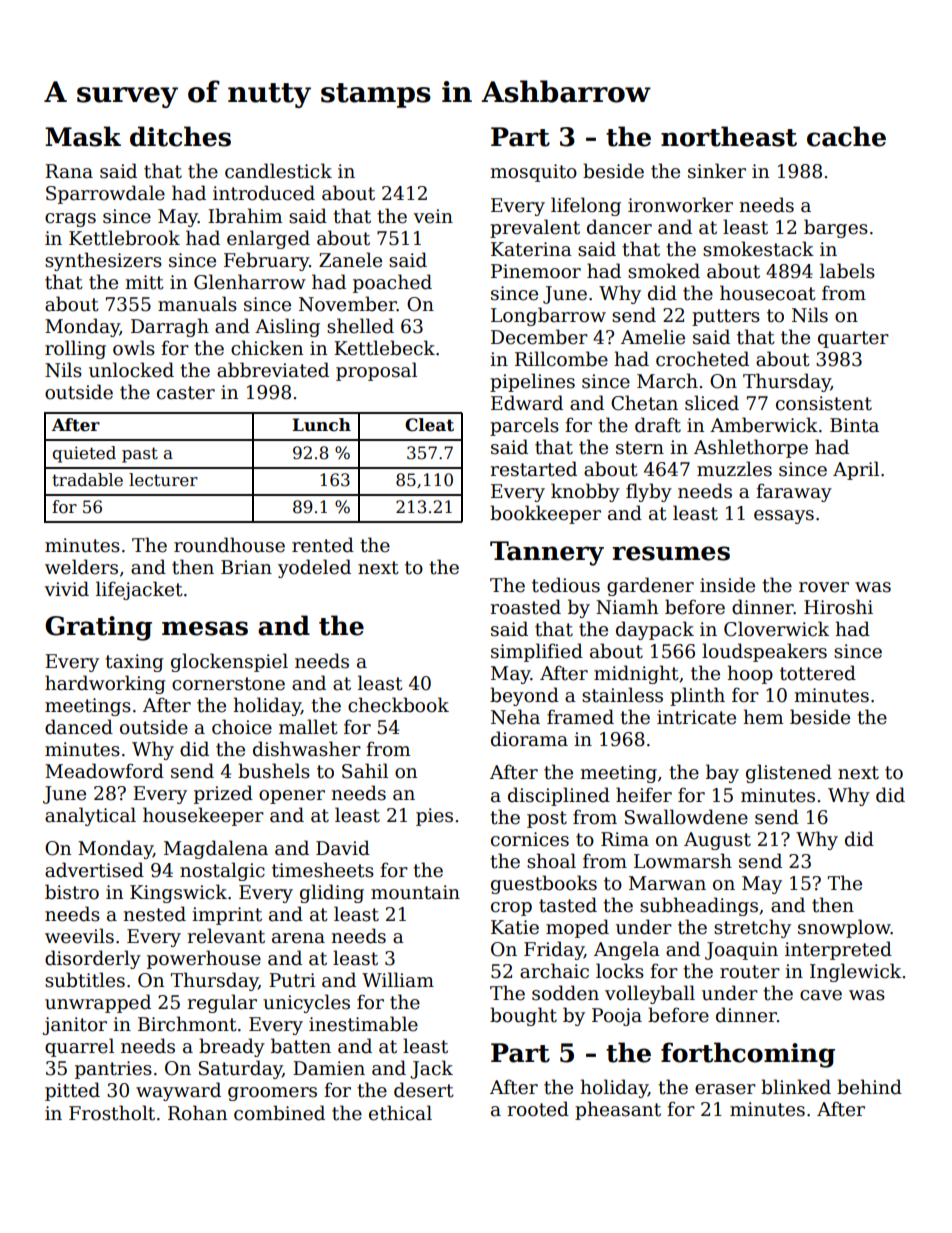 This screenshot has height=1233, width=952. What do you see at coordinates (846, 136) in the screenshot?
I see `cache` at bounding box center [846, 136].
